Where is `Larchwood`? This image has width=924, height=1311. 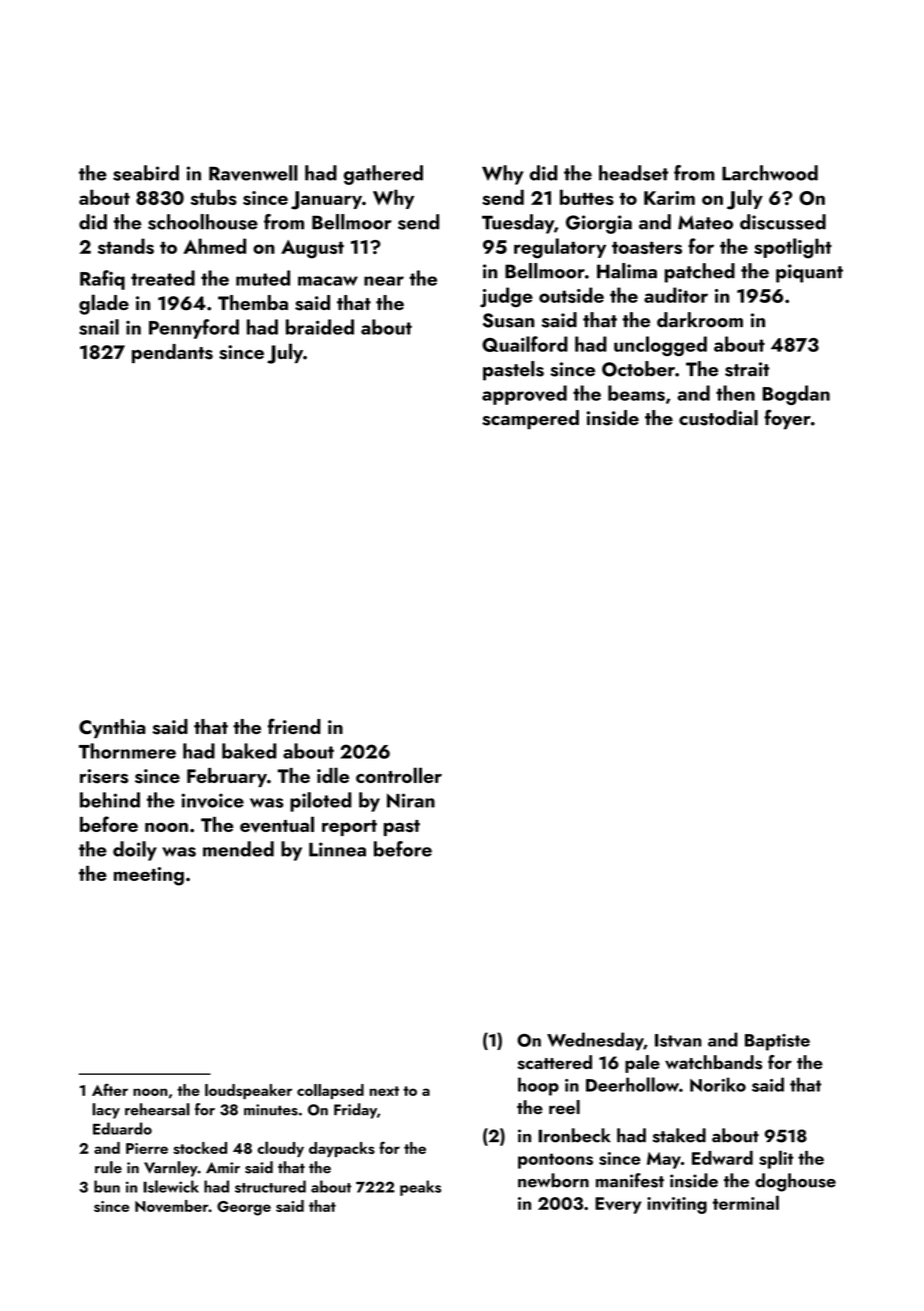 Larchwood is located at coordinates (770, 173).
